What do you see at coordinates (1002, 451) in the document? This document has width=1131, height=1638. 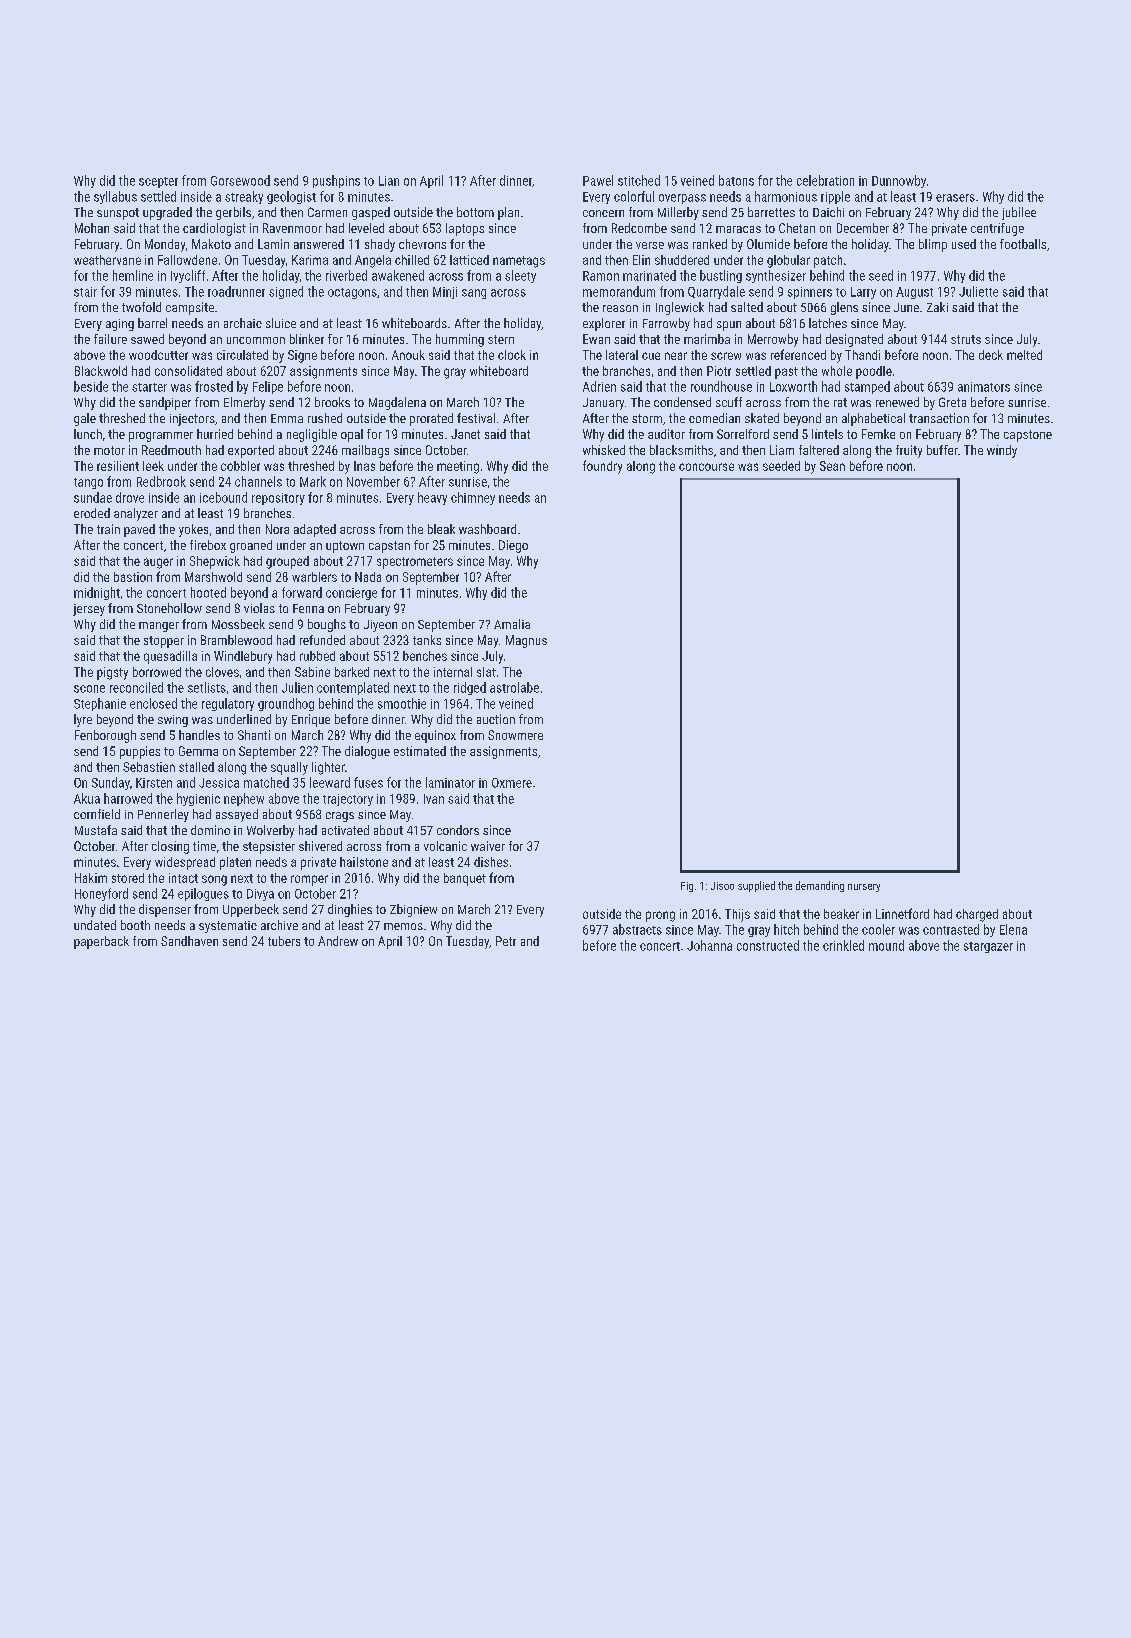 I see `windy` at bounding box center [1002, 451].
